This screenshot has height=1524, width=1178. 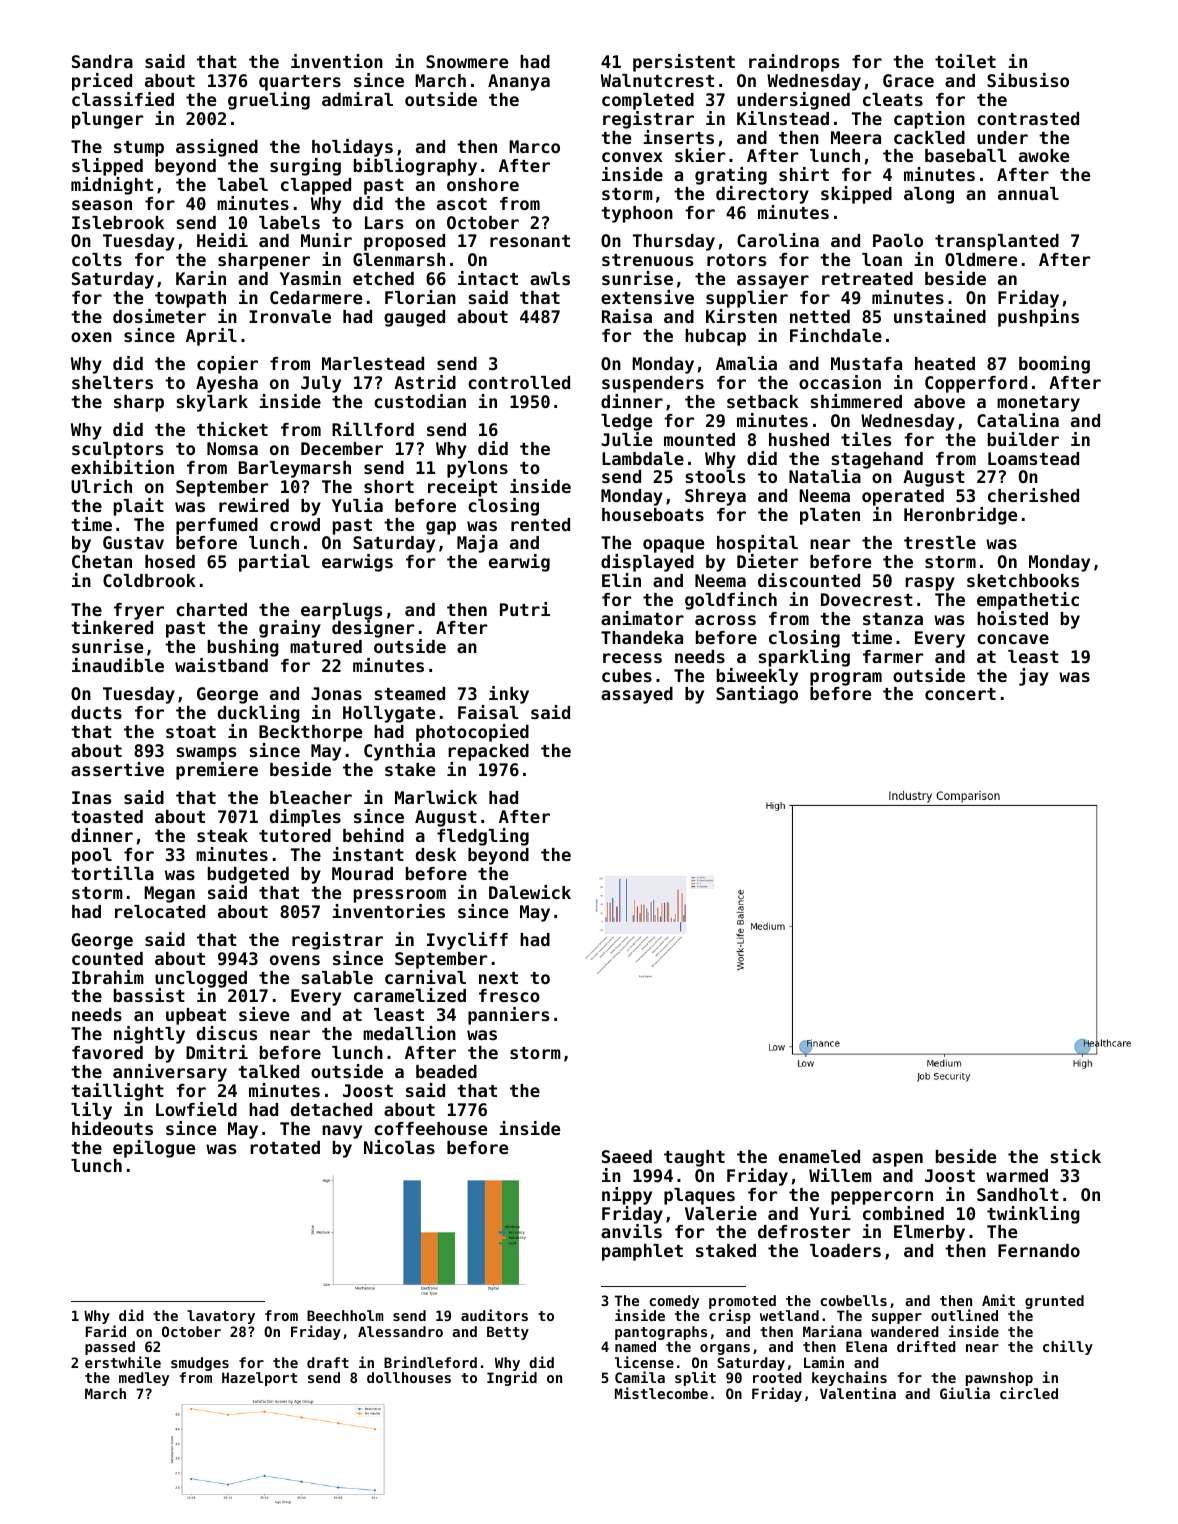 I want to click on Ibrahim, so click(x=108, y=977).
